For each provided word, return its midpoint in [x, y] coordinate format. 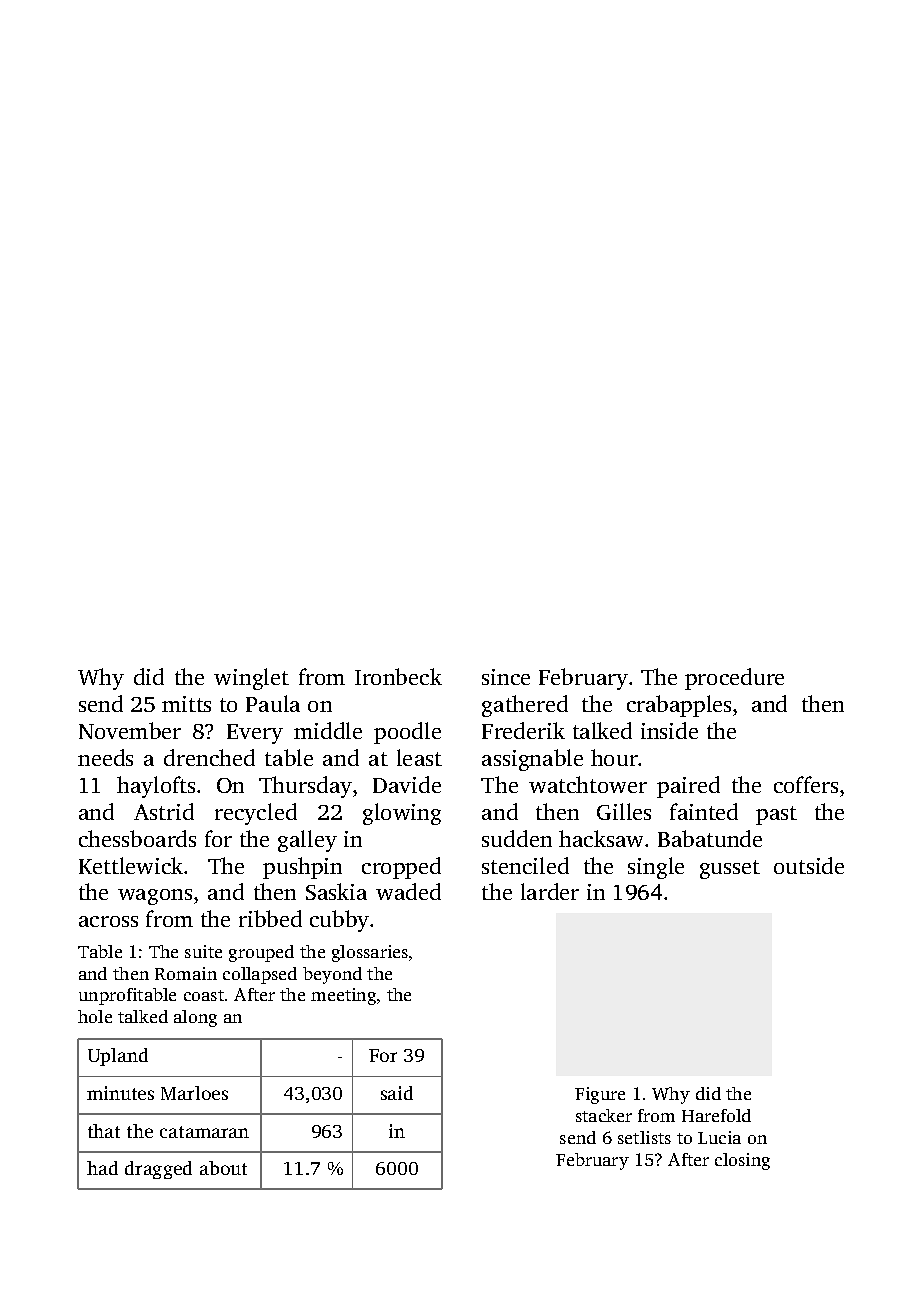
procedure [734, 679]
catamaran [204, 1132]
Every [255, 734]
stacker [604, 1115]
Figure [600, 1095]
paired [688, 787]
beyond [332, 975]
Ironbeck [398, 676]
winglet [251, 679]
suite [203, 951]
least [419, 757]
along [195, 1018]
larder [550, 891]
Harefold [716, 1115]
